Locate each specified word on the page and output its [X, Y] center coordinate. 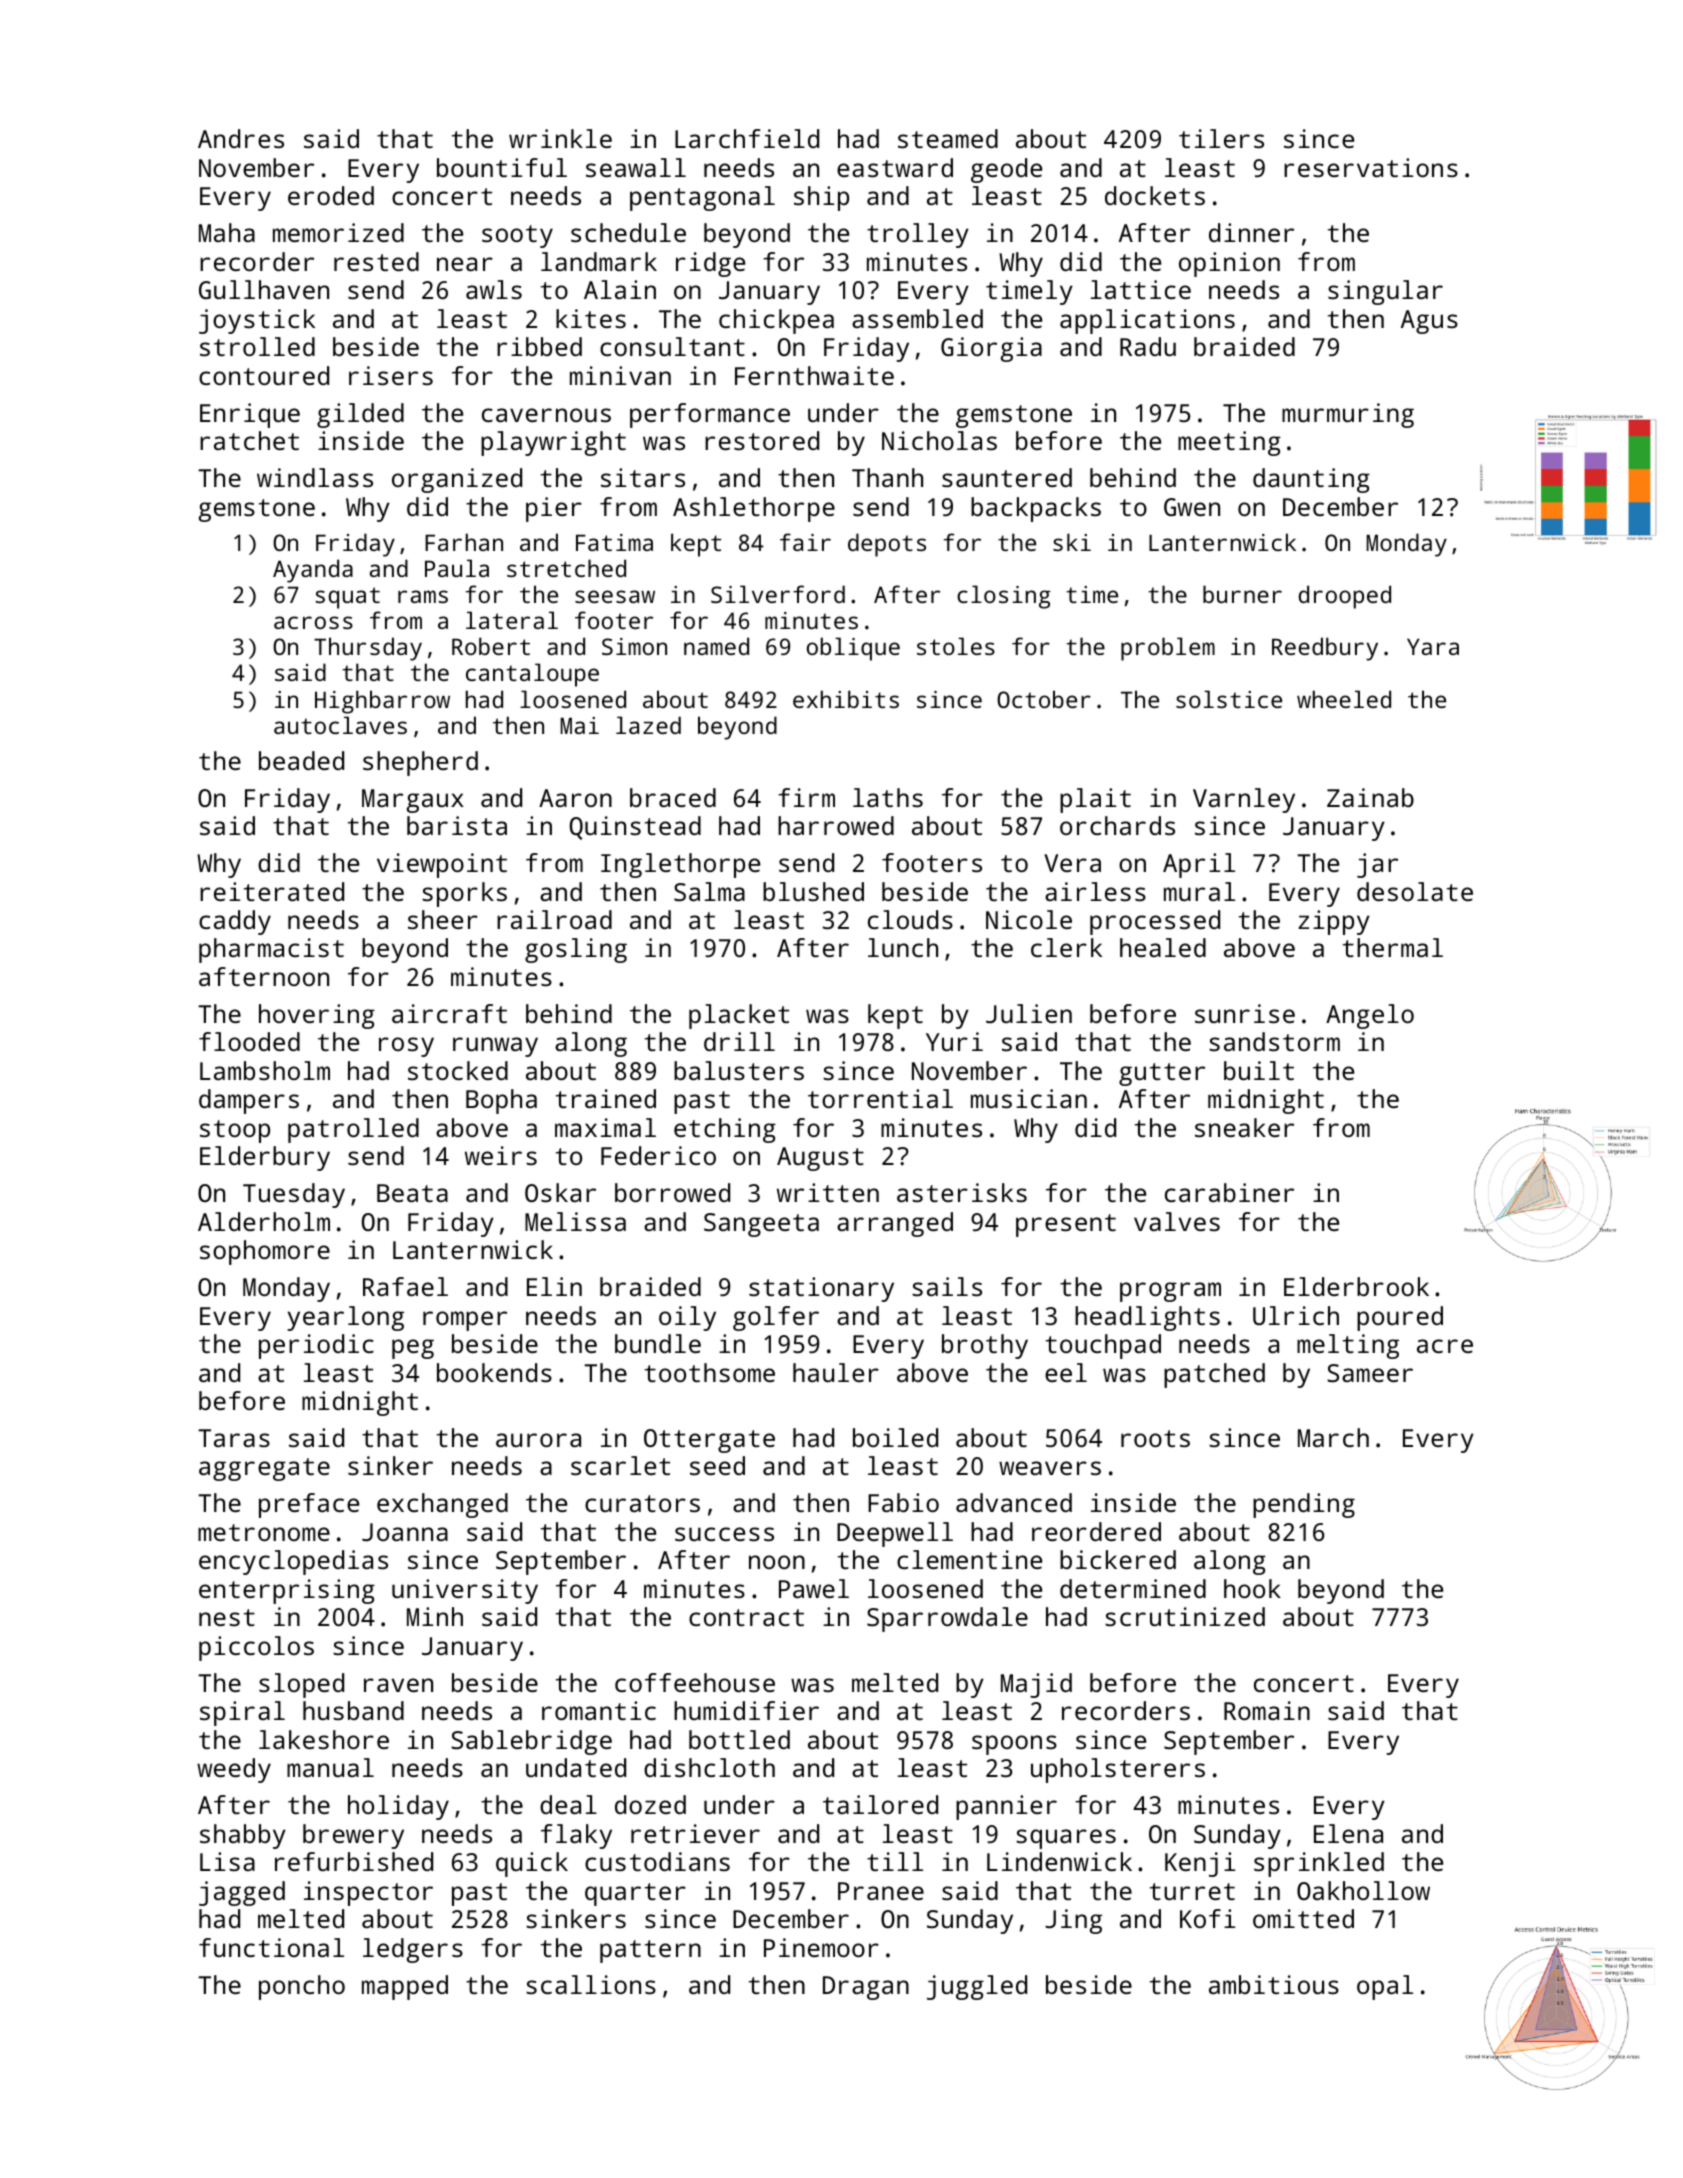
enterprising [287, 1591]
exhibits [846, 699]
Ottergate [709, 1441]
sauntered [1007, 477]
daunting [1311, 480]
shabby [243, 1836]
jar [1377, 865]
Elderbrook [1356, 1286]
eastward [895, 167]
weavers [1050, 1468]
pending [1304, 1505]
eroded [331, 195]
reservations [1371, 167]
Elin [554, 1286]
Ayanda [313, 571]
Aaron [575, 798]
